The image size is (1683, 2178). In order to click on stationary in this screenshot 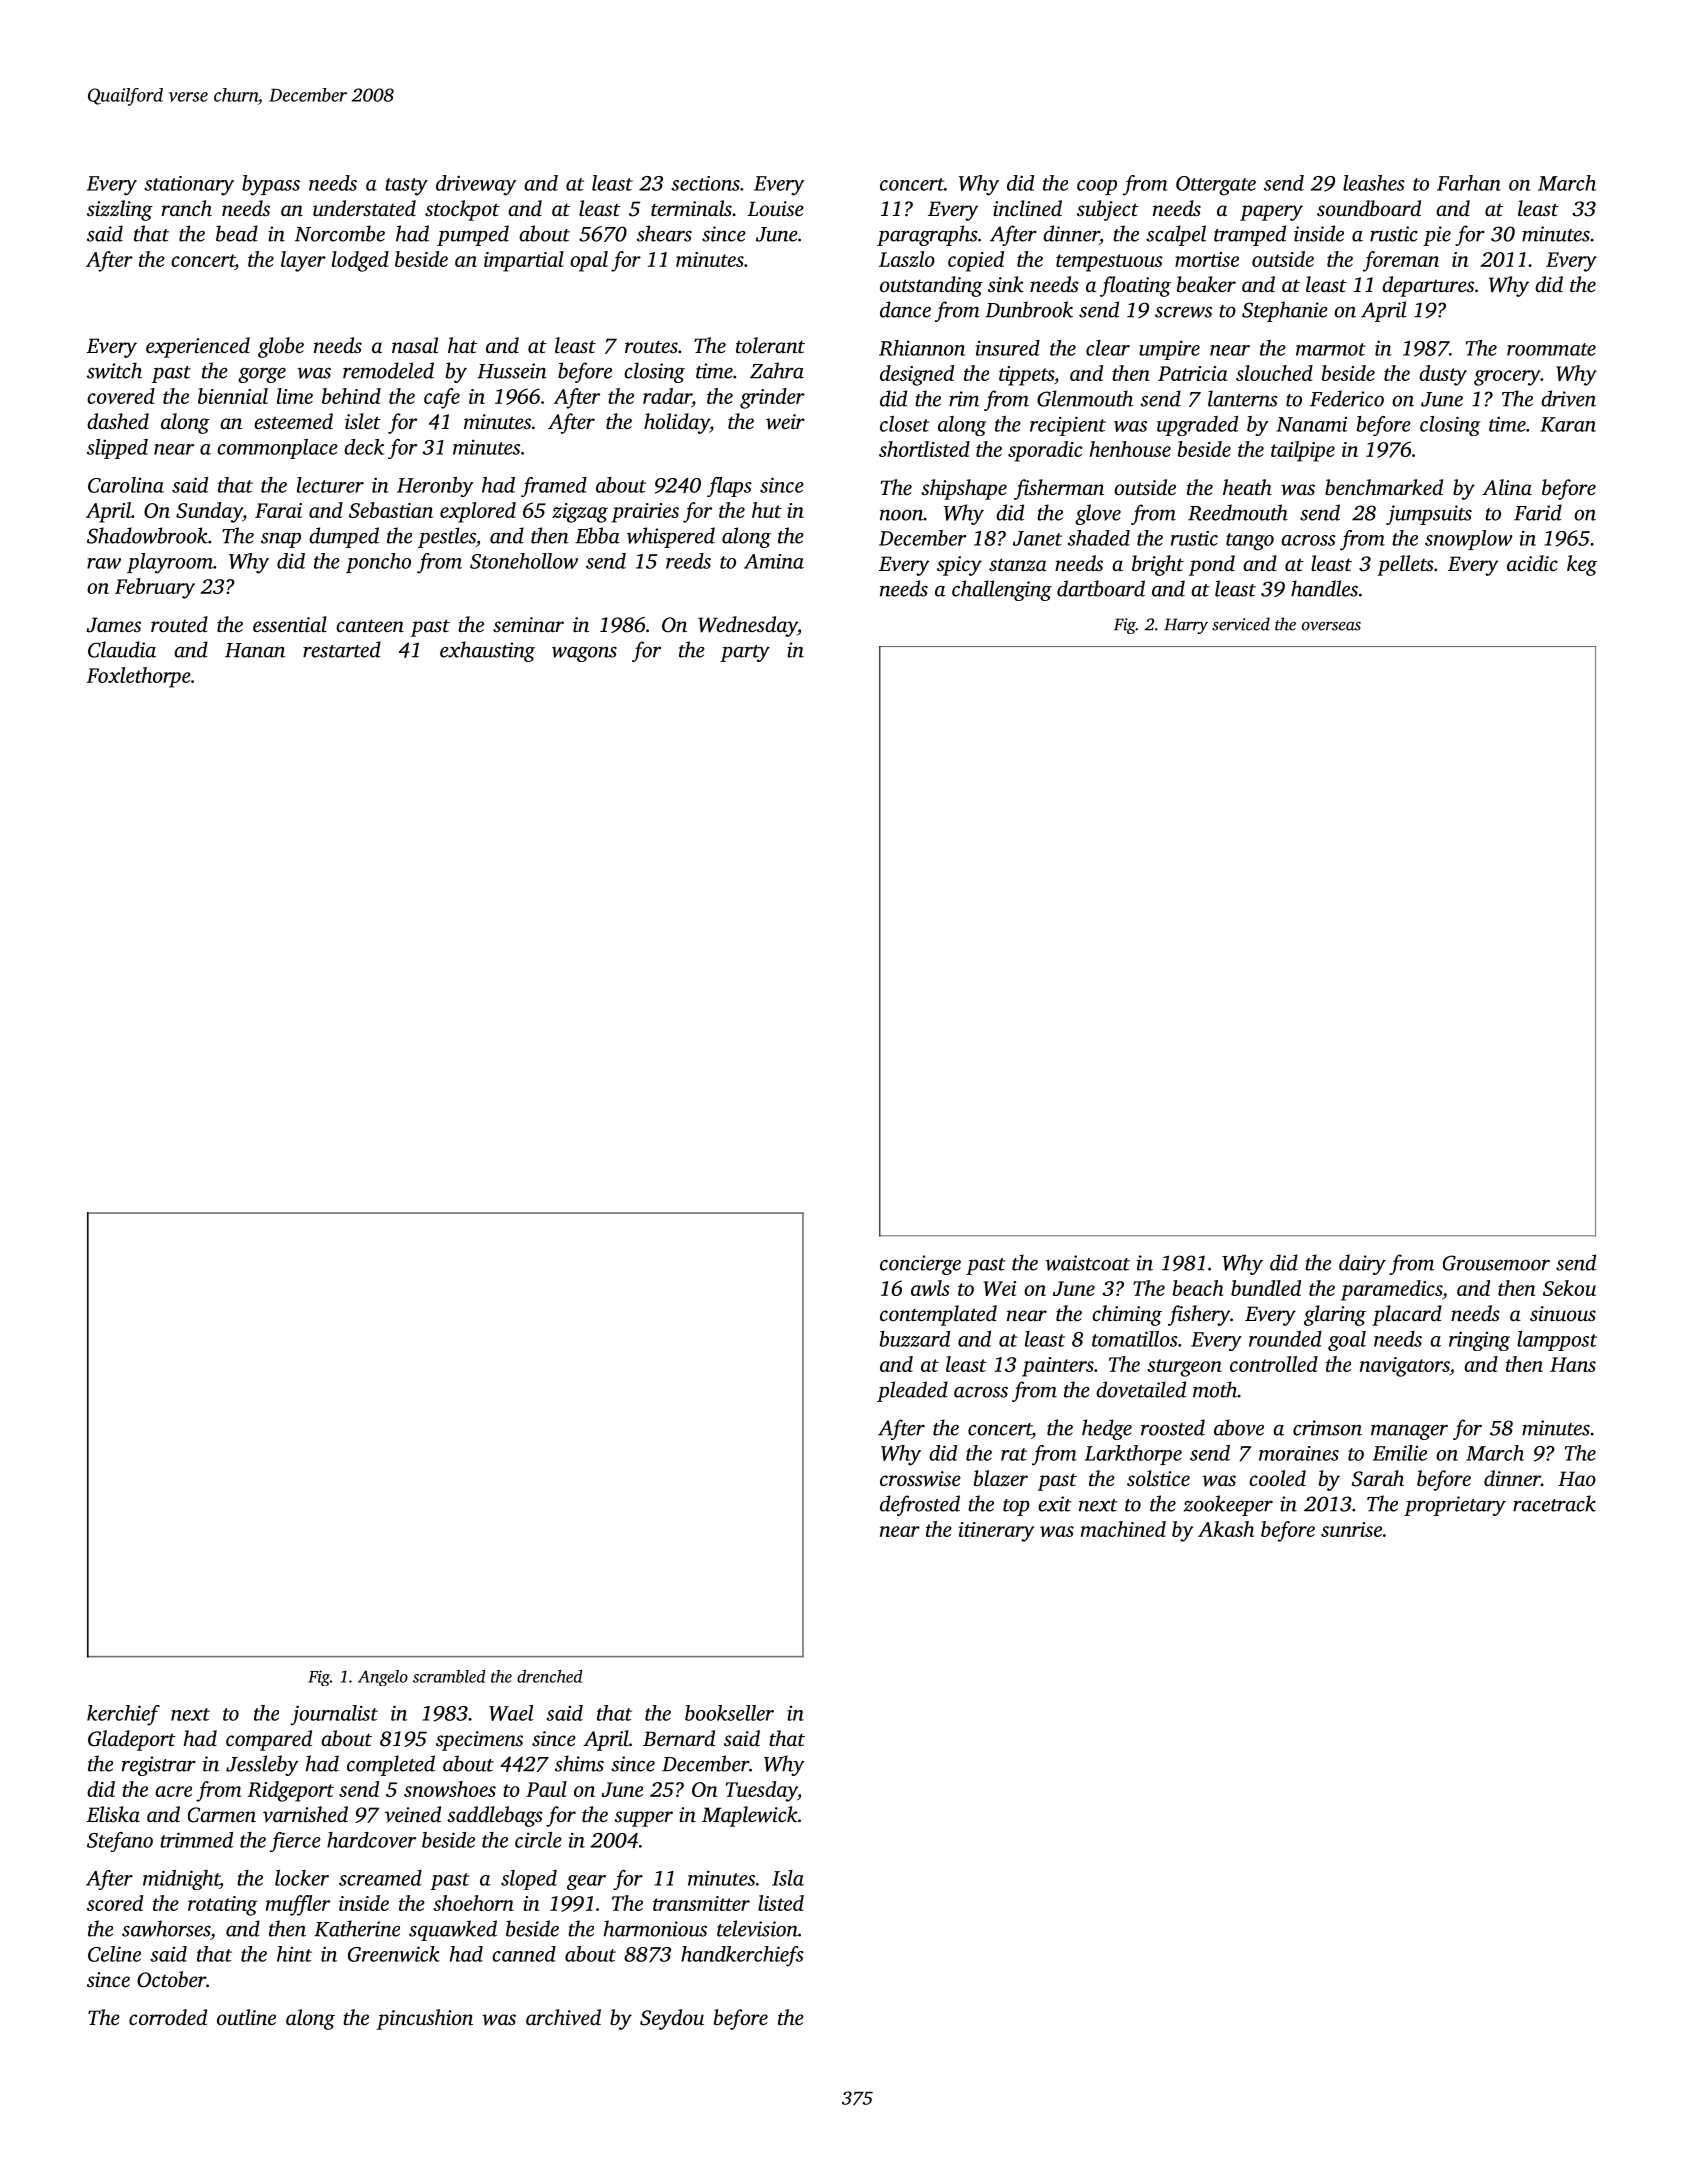, I will do `click(189, 186)`.
